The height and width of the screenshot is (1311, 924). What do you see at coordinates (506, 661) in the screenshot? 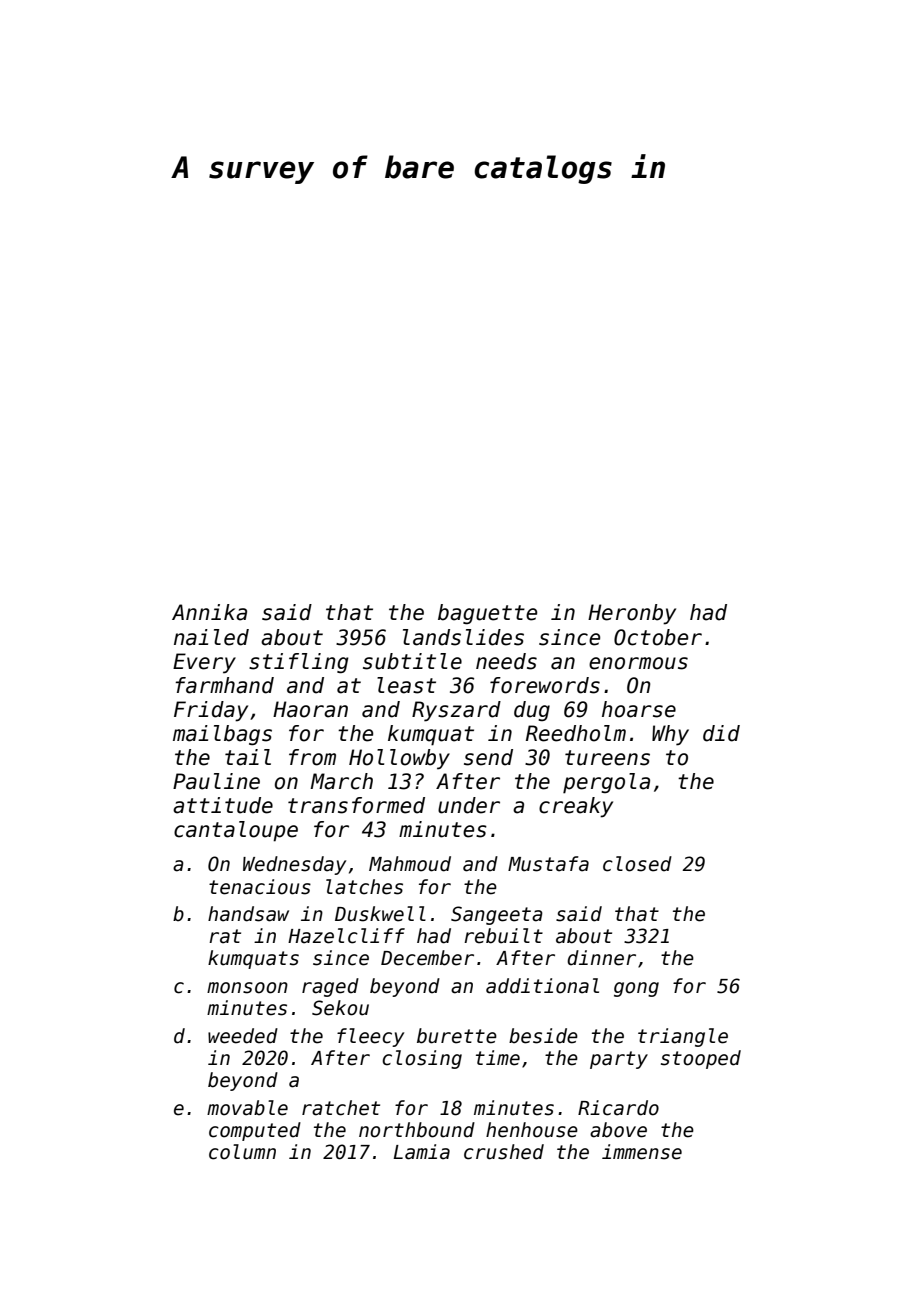
I see `needs` at bounding box center [506, 661].
